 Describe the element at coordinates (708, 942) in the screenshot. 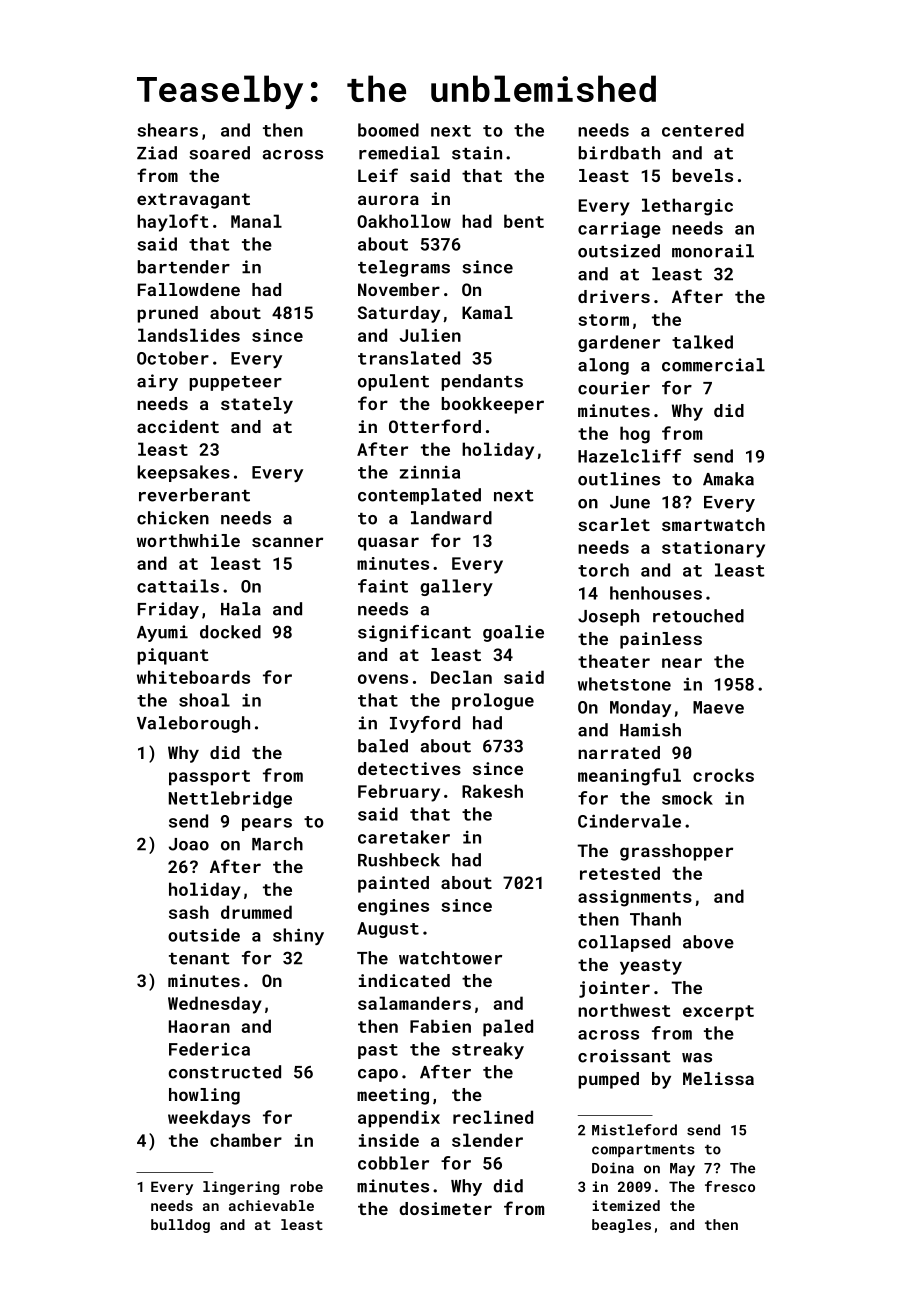

I see `above` at that location.
